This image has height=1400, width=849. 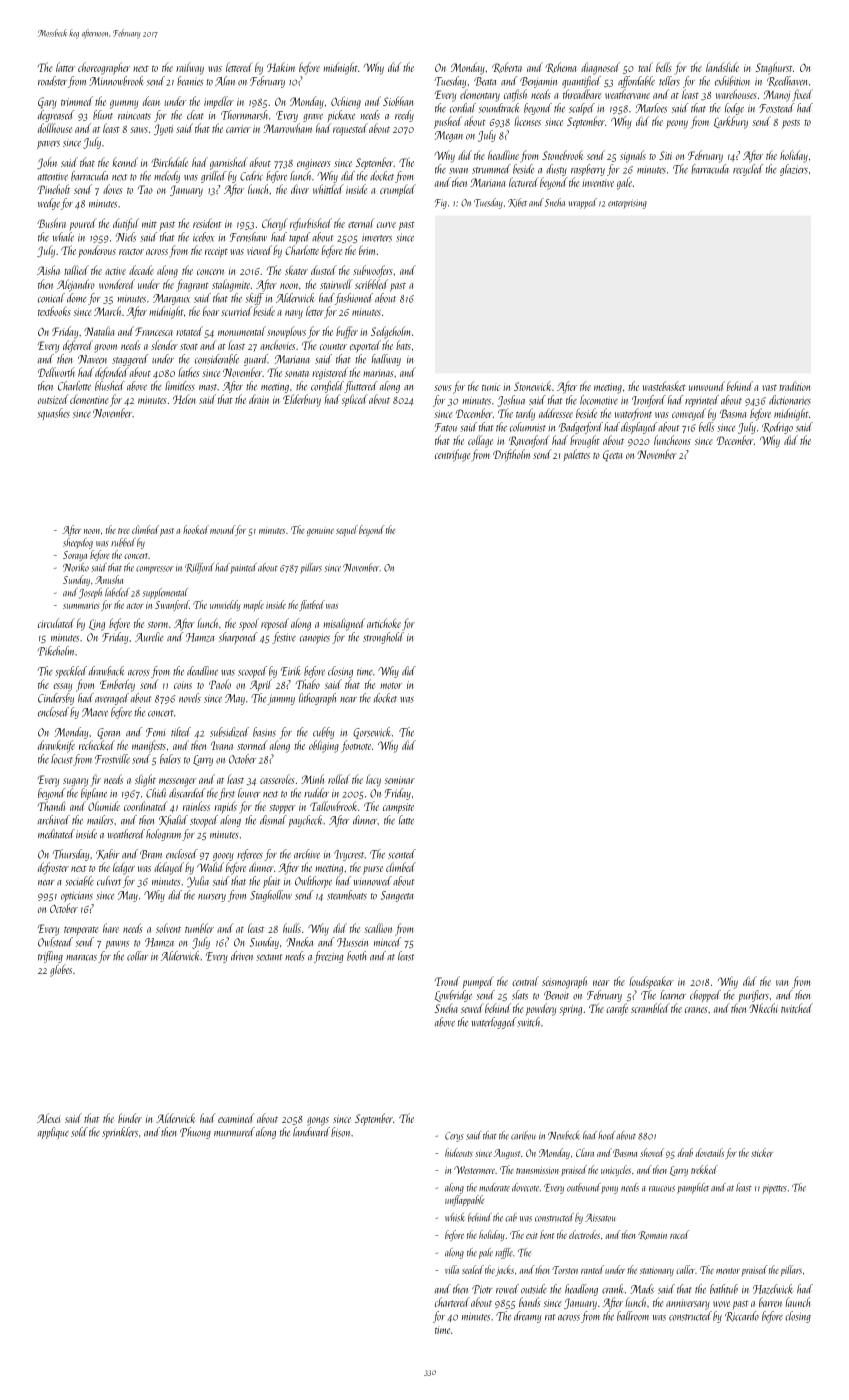 I want to click on dreamy, so click(x=527, y=1317).
